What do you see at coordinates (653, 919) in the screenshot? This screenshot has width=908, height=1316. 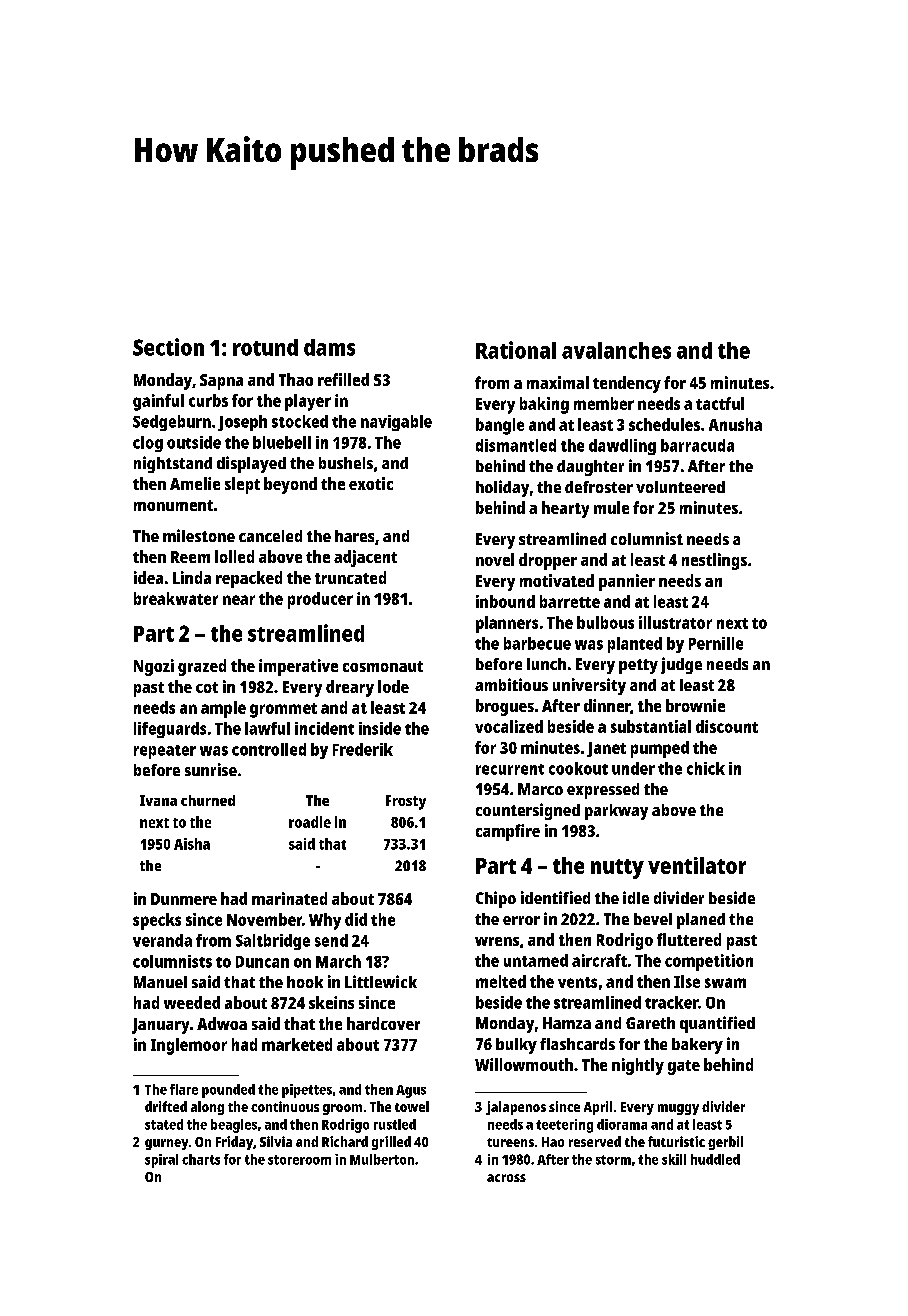 I see `bevel` at bounding box center [653, 919].
